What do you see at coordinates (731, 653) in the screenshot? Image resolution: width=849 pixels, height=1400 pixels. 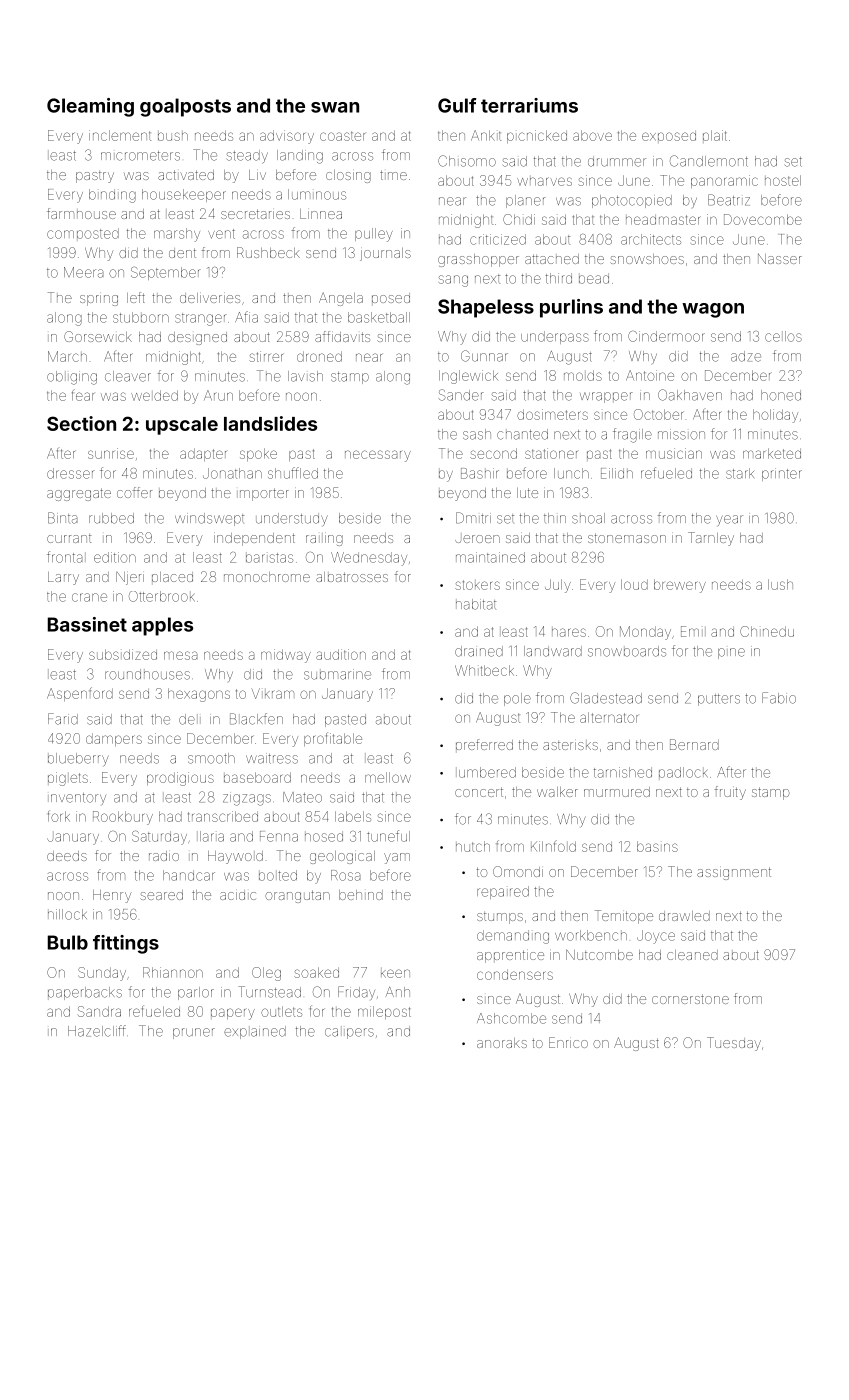 I see `pine` at bounding box center [731, 653].
